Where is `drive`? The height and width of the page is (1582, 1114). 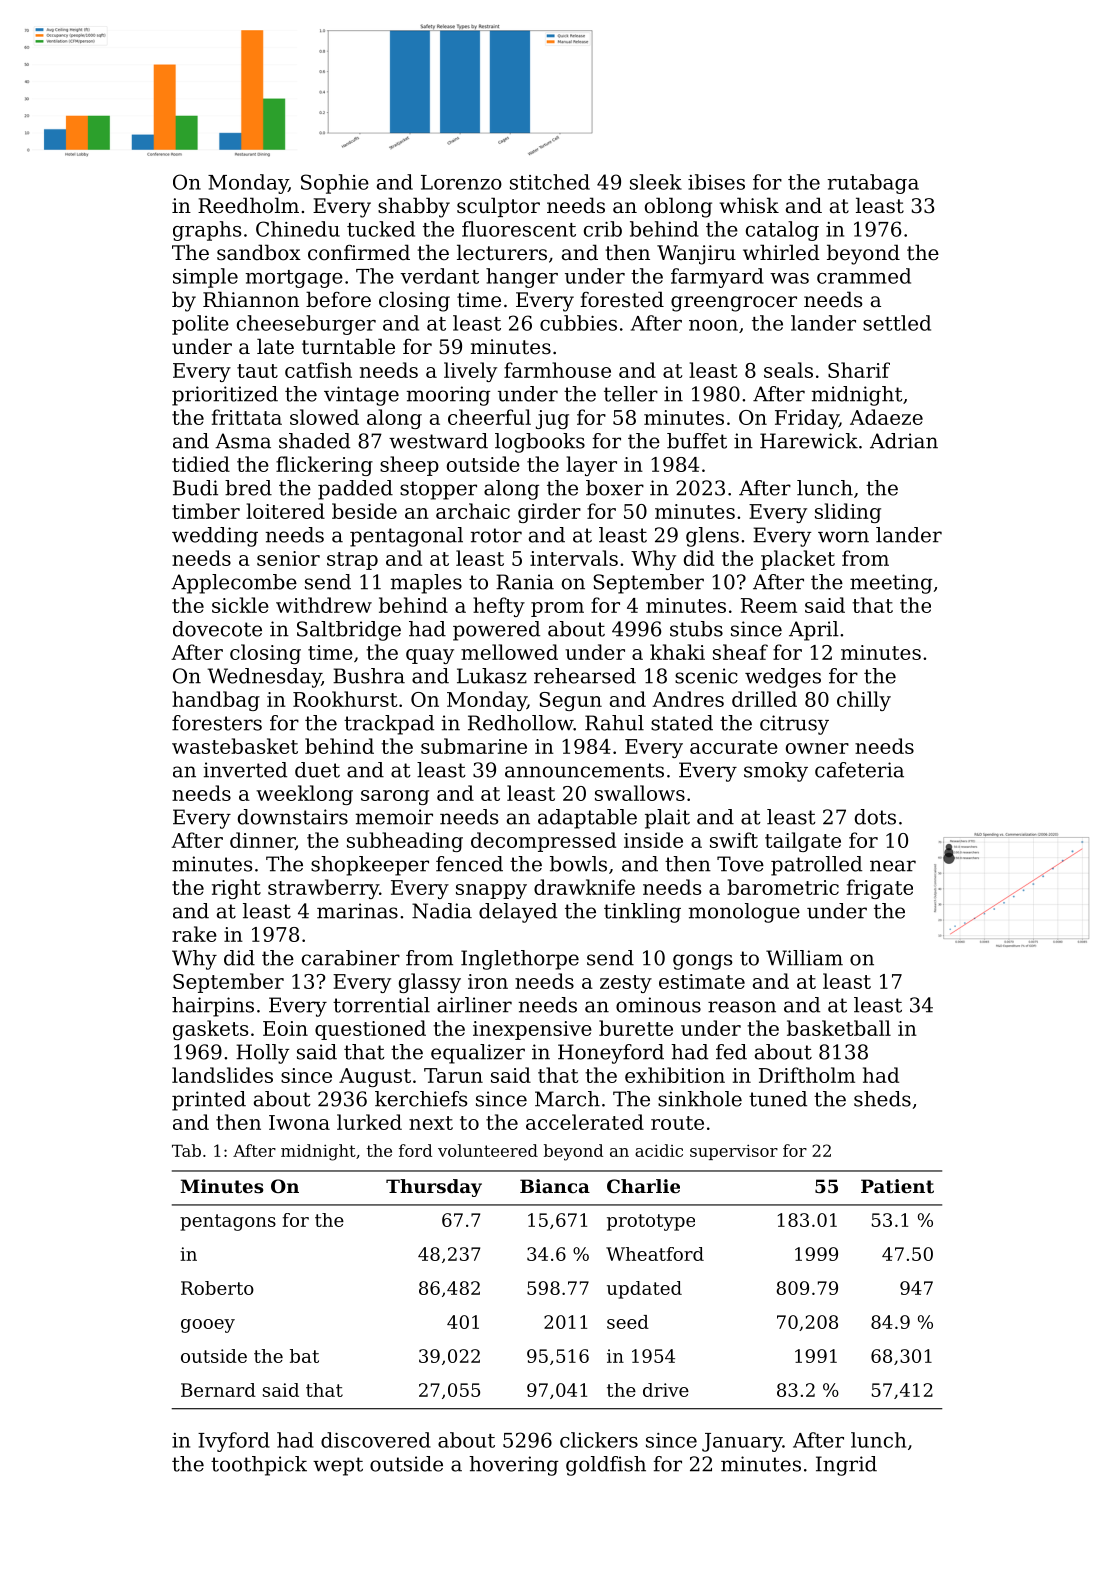 drive is located at coordinates (666, 1390).
